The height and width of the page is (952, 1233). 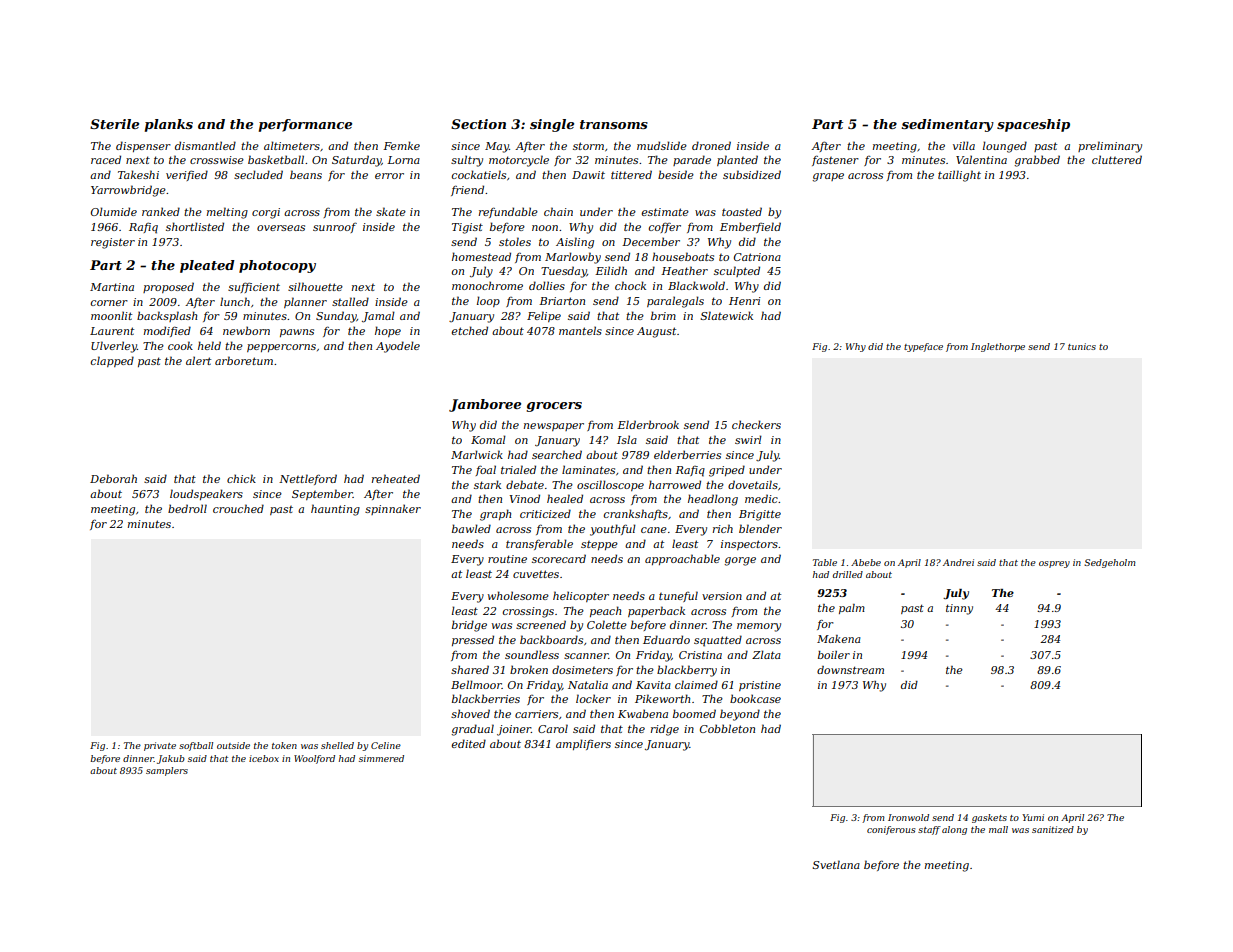 What do you see at coordinates (836, 864) in the page?
I see `Svetlana` at bounding box center [836, 864].
